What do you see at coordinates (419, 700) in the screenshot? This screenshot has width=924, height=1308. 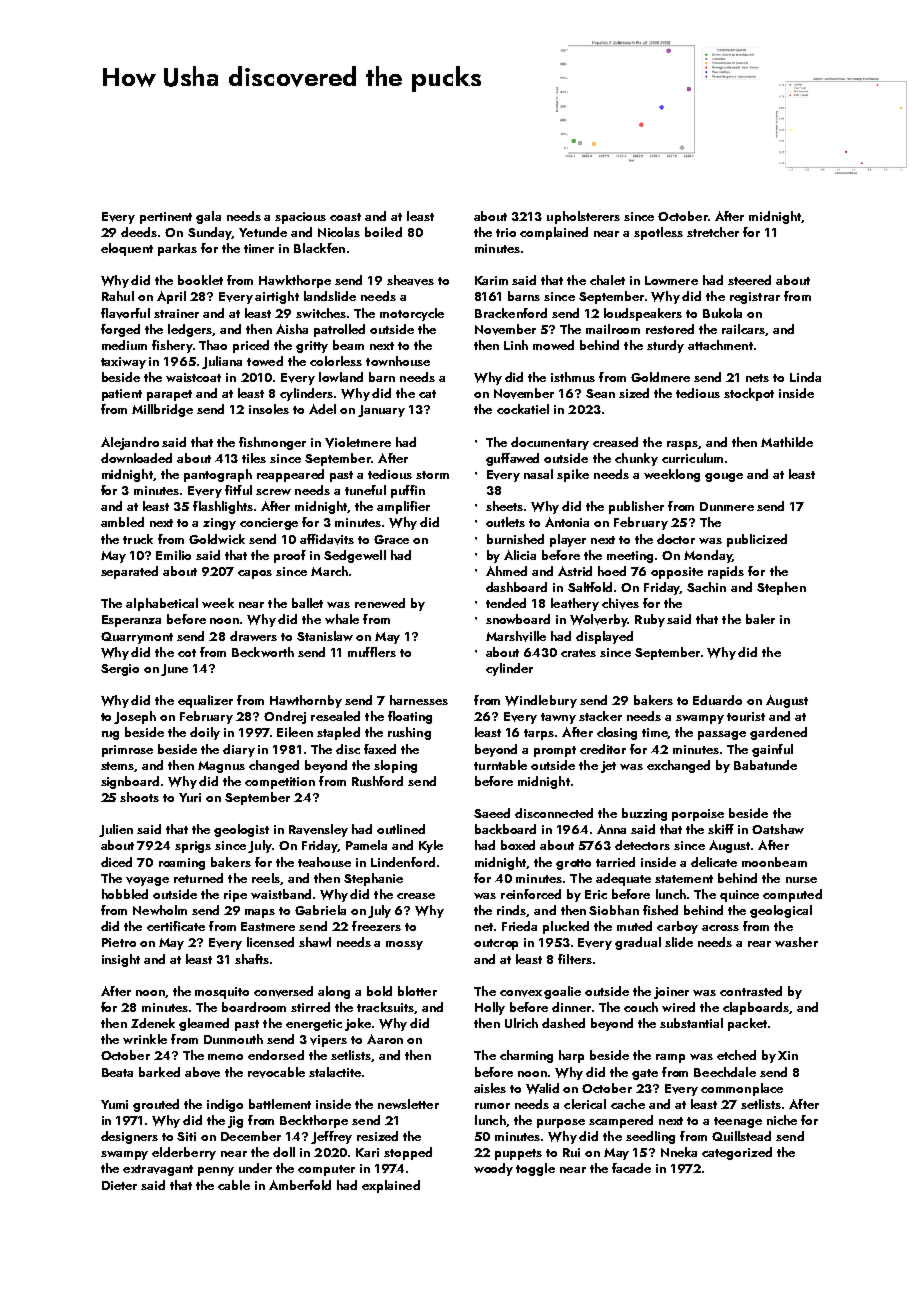 I see `harnesses` at bounding box center [419, 700].
